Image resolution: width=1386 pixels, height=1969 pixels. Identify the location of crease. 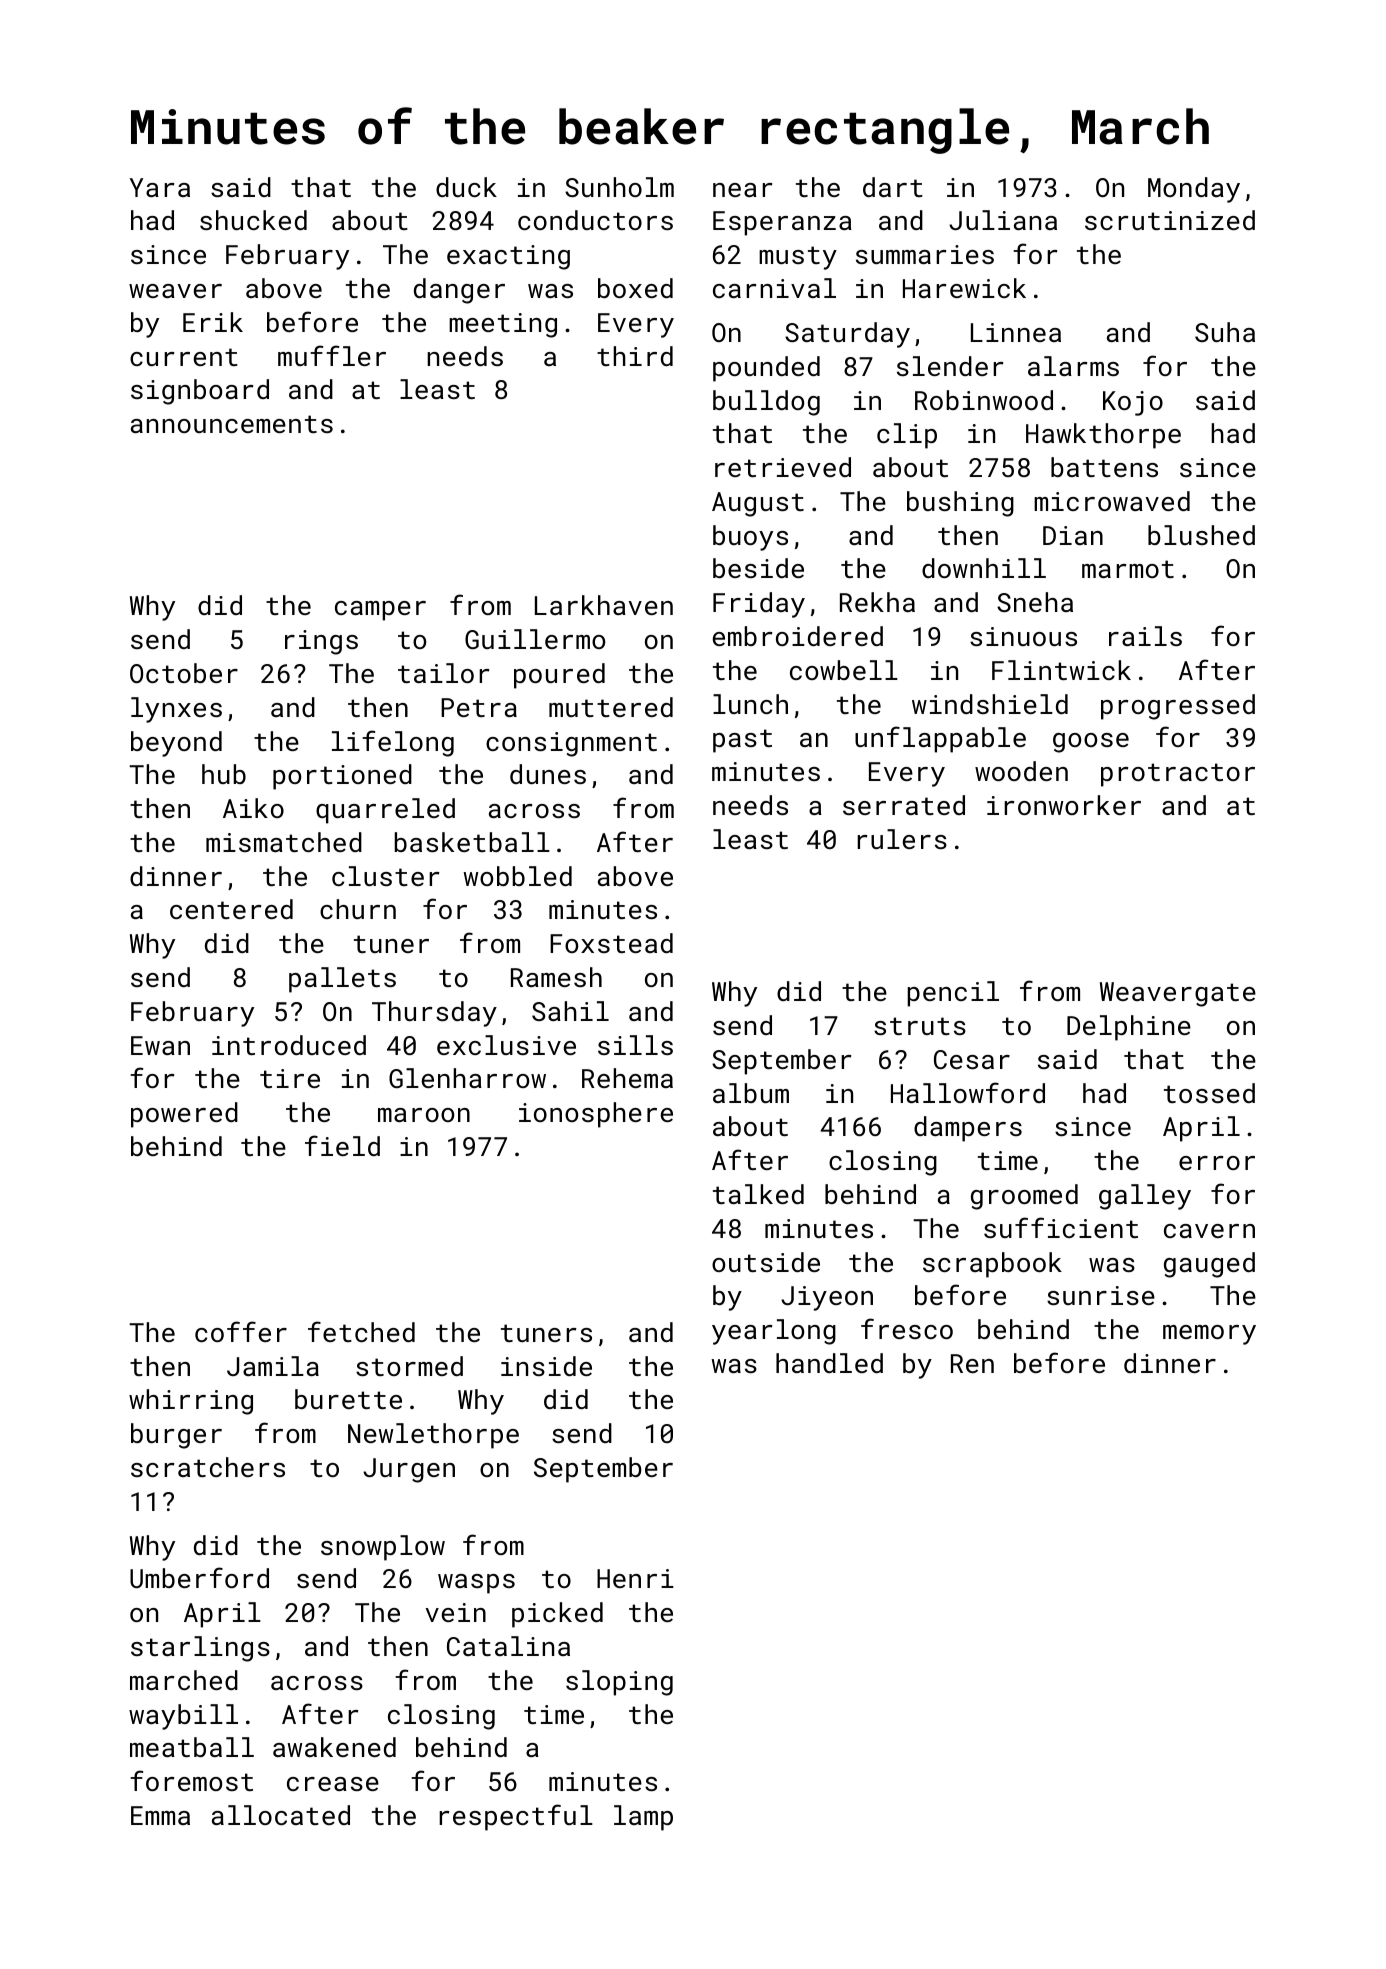
(333, 1784).
